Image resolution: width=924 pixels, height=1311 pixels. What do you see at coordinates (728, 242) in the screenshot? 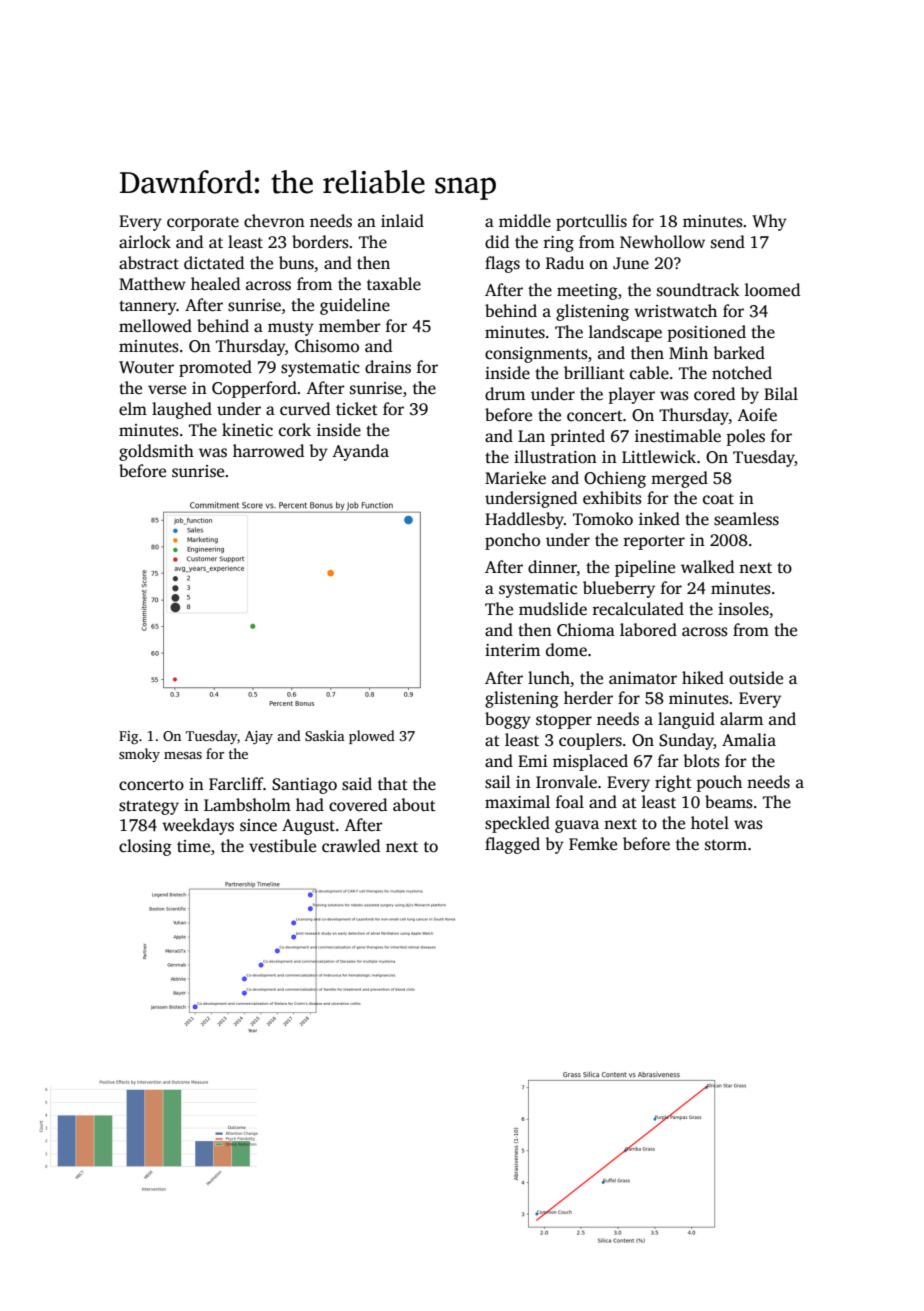
I see `send` at bounding box center [728, 242].
